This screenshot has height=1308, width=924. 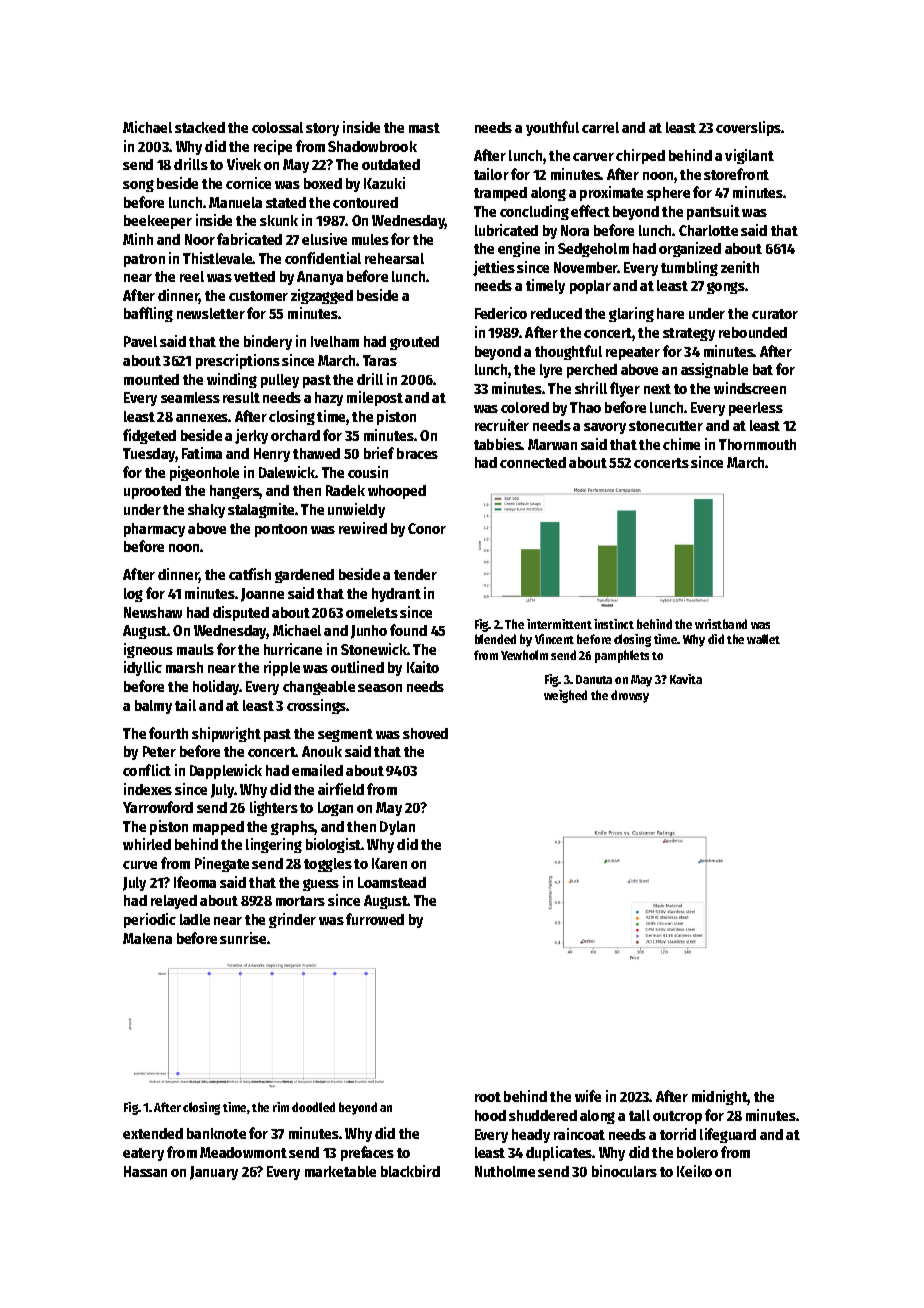 I want to click on shuddered, so click(x=543, y=1115).
